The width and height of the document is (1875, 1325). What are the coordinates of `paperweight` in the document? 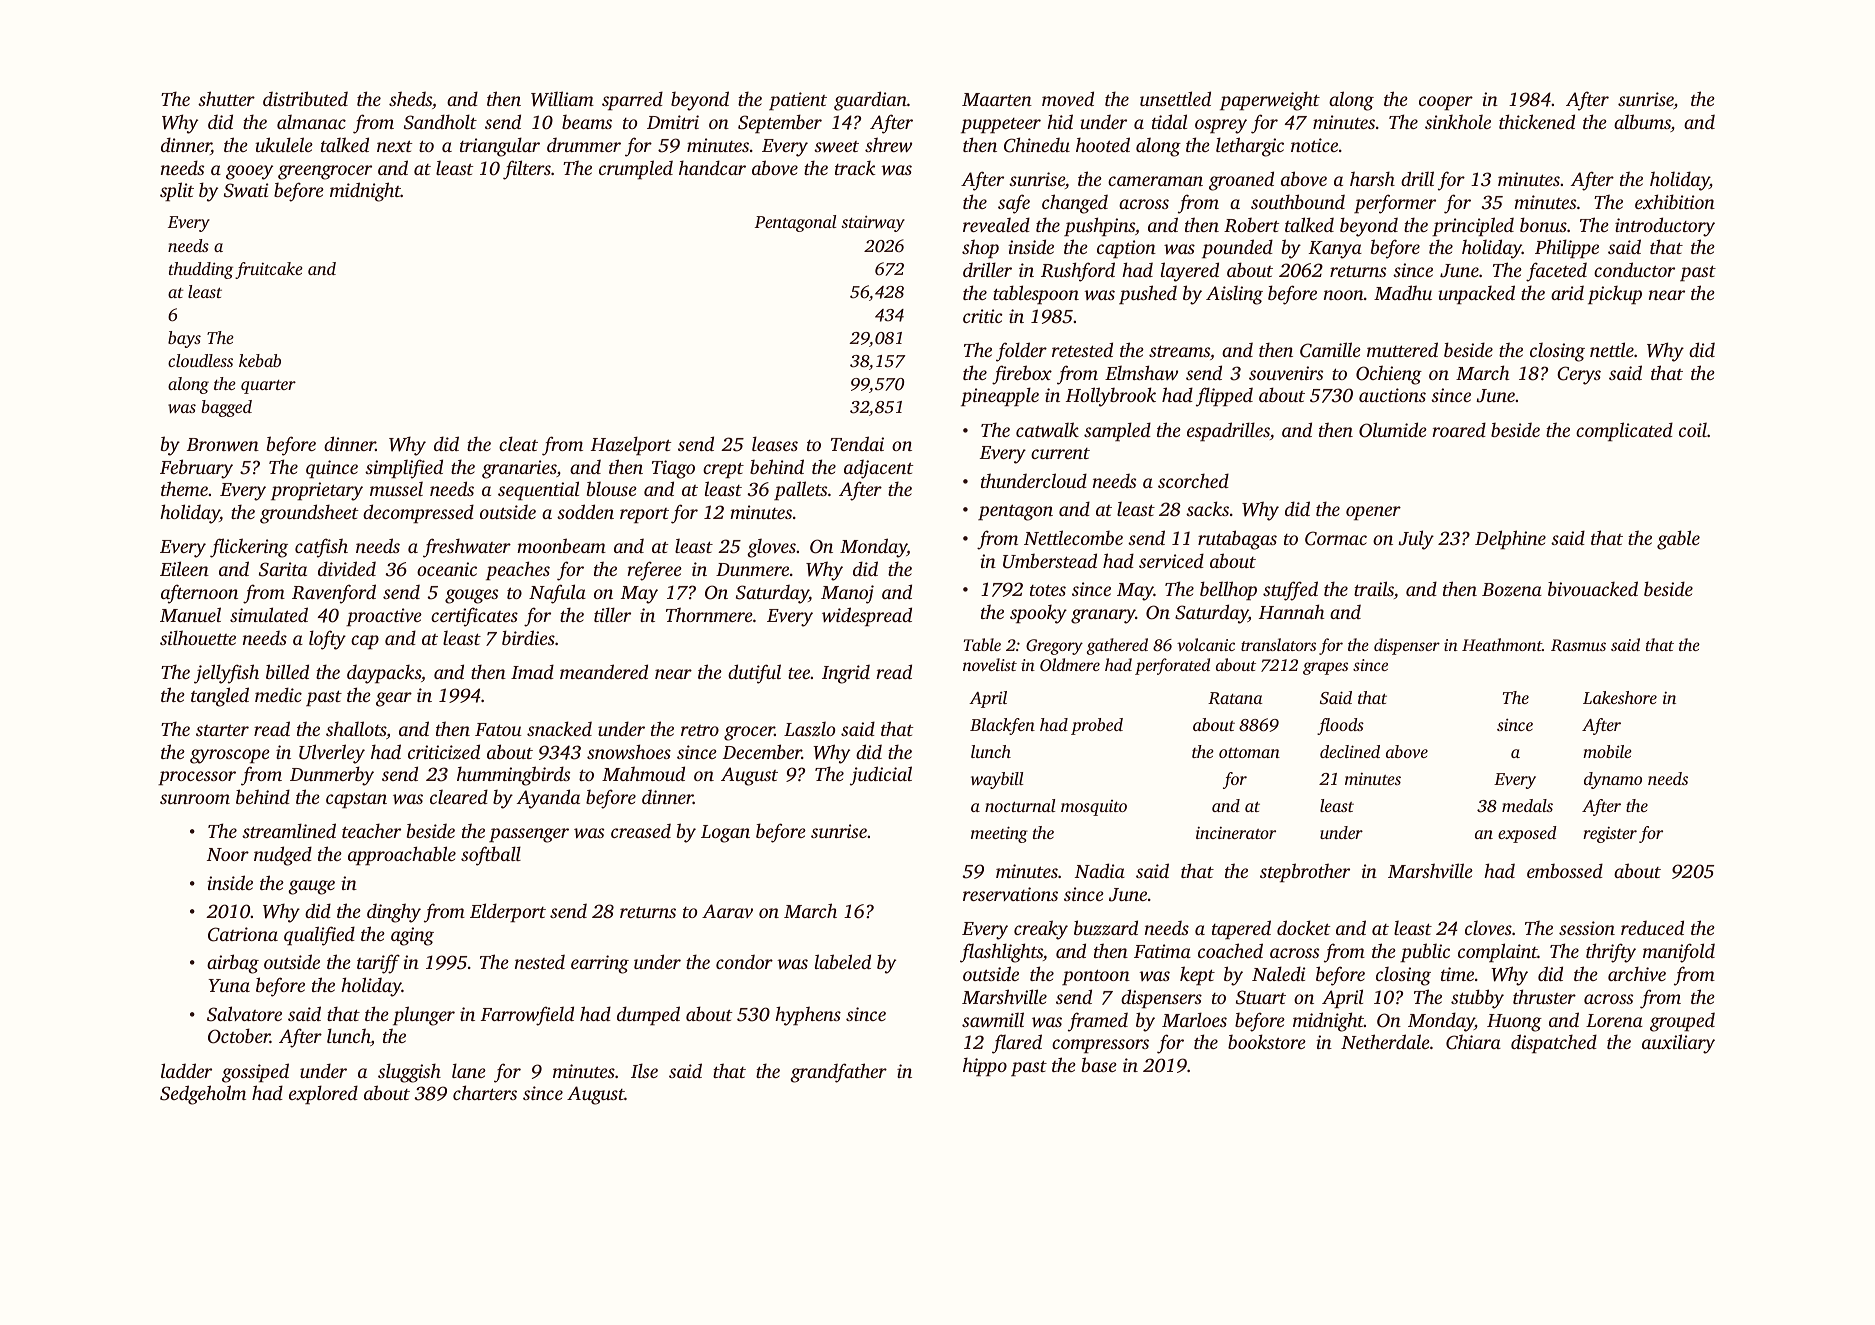 It's located at (1270, 101).
